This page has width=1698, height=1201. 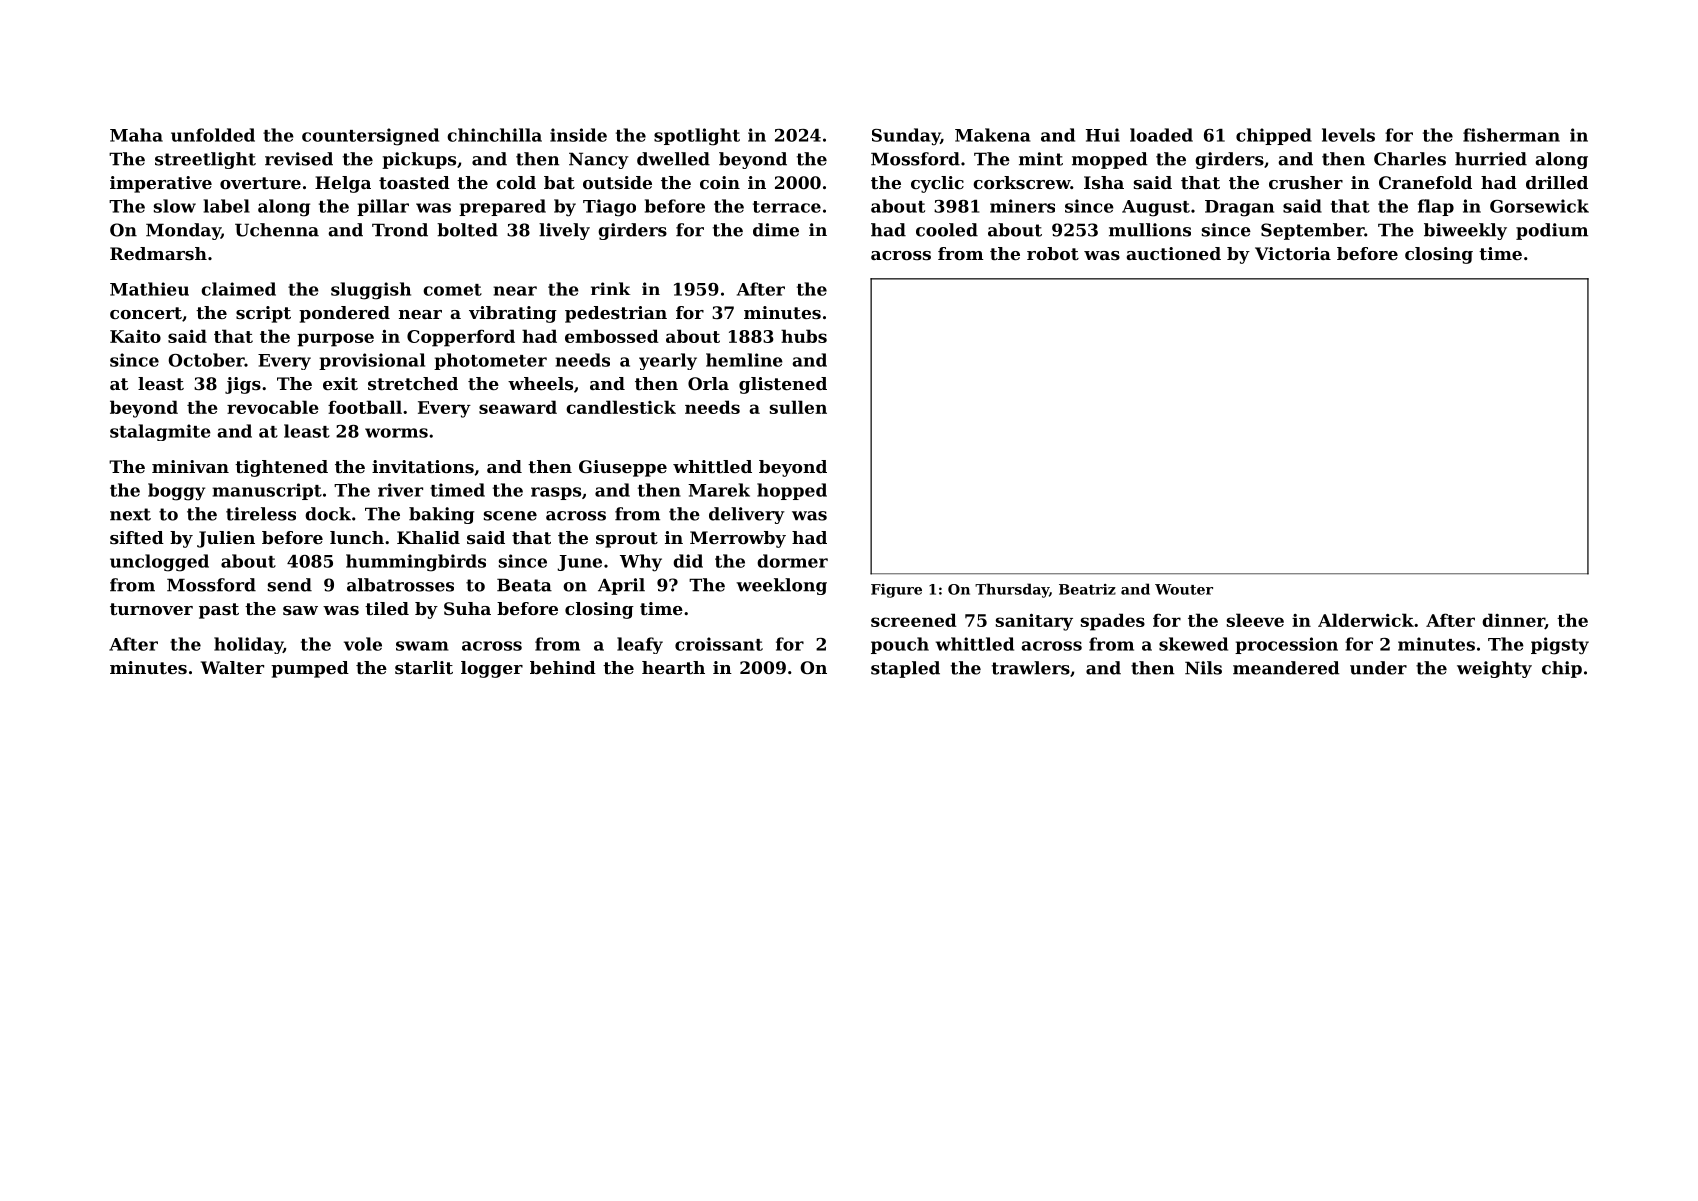 I want to click on podium, so click(x=1552, y=231).
